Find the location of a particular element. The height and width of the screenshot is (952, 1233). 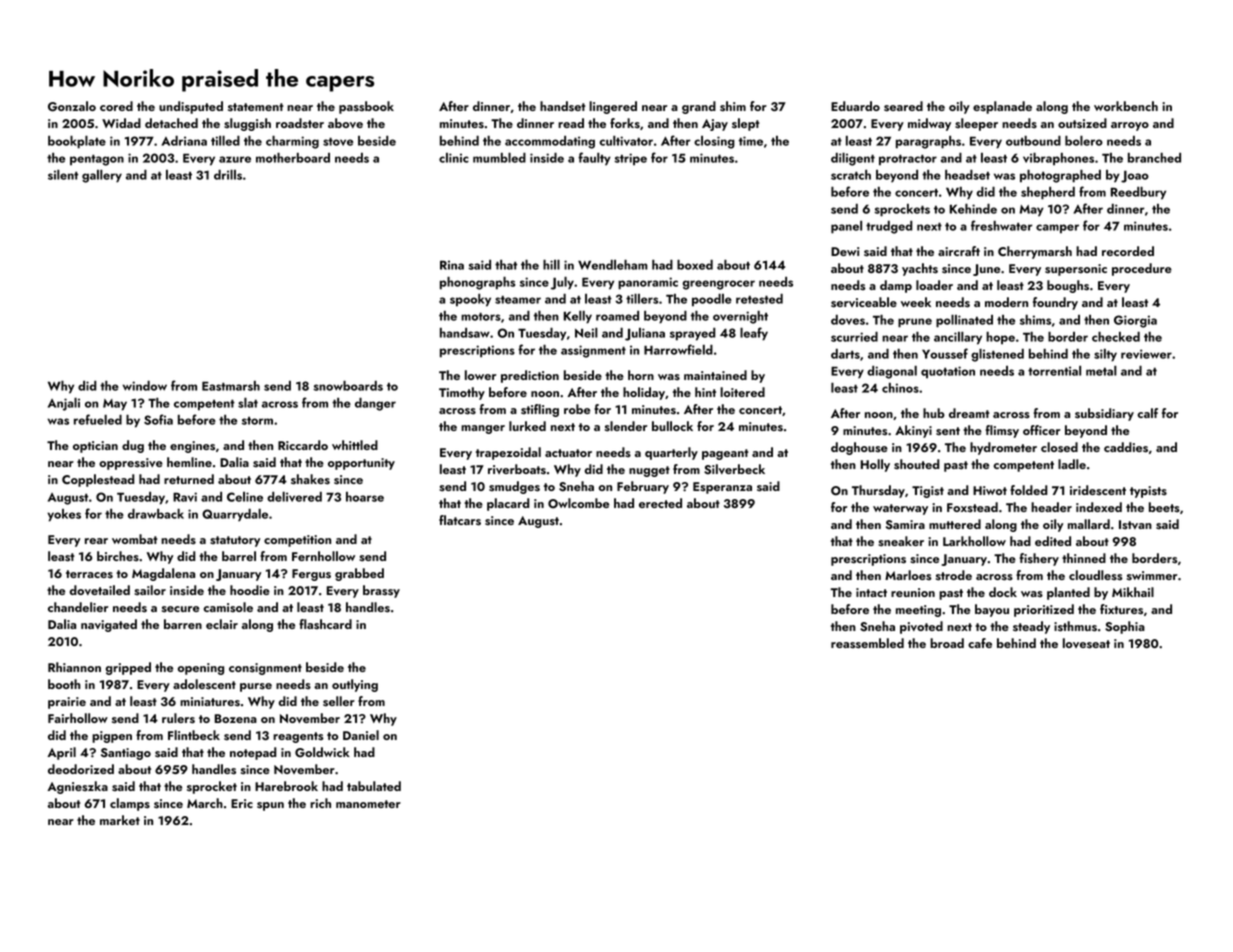

clinic is located at coordinates (454, 158).
